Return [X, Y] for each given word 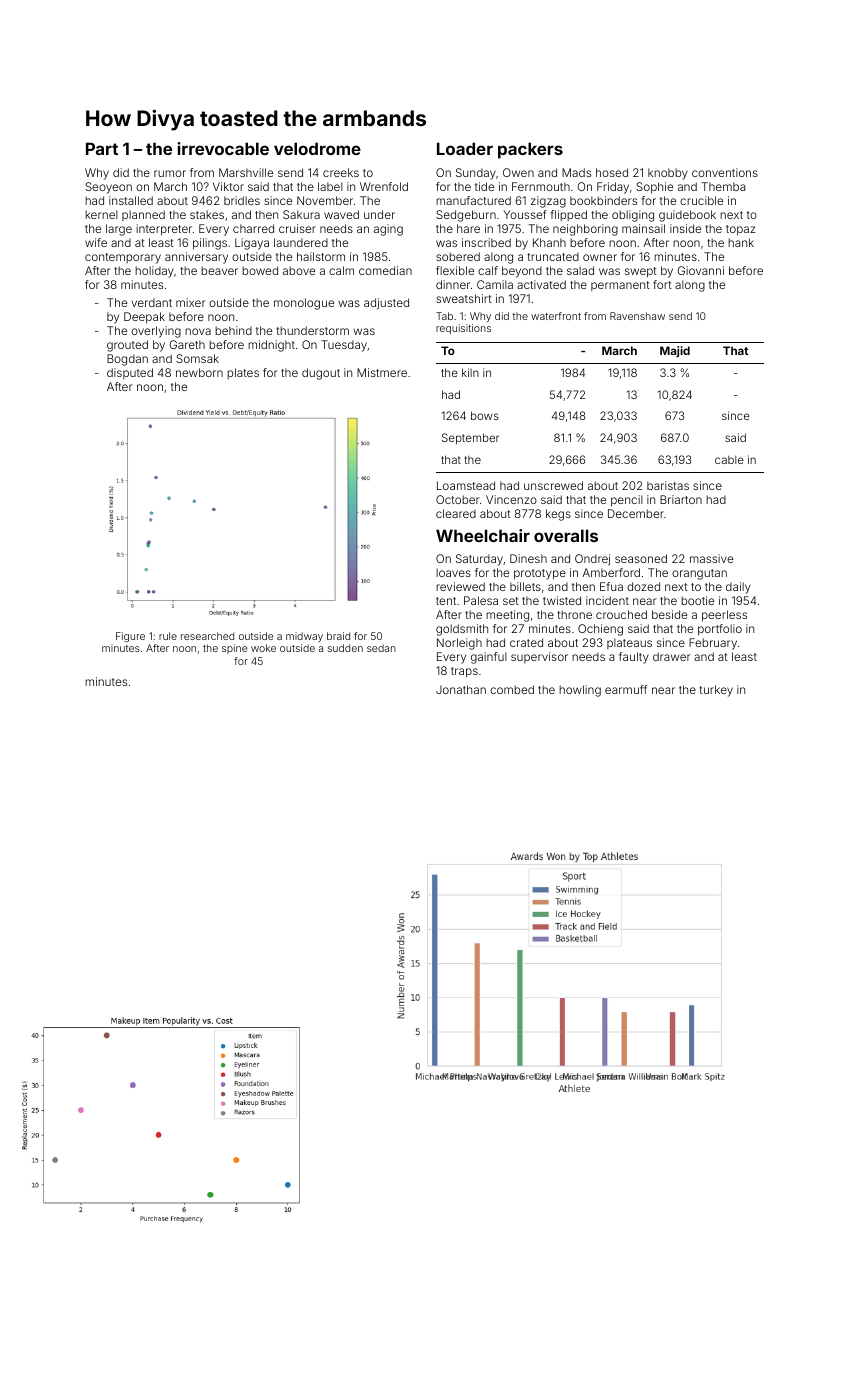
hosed [612, 172]
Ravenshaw [637, 316]
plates [243, 373]
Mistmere [382, 372]
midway [304, 637]
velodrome [317, 148]
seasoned [641, 558]
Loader [465, 148]
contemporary [123, 258]
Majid [675, 352]
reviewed [460, 586]
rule [168, 636]
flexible [455, 270]
